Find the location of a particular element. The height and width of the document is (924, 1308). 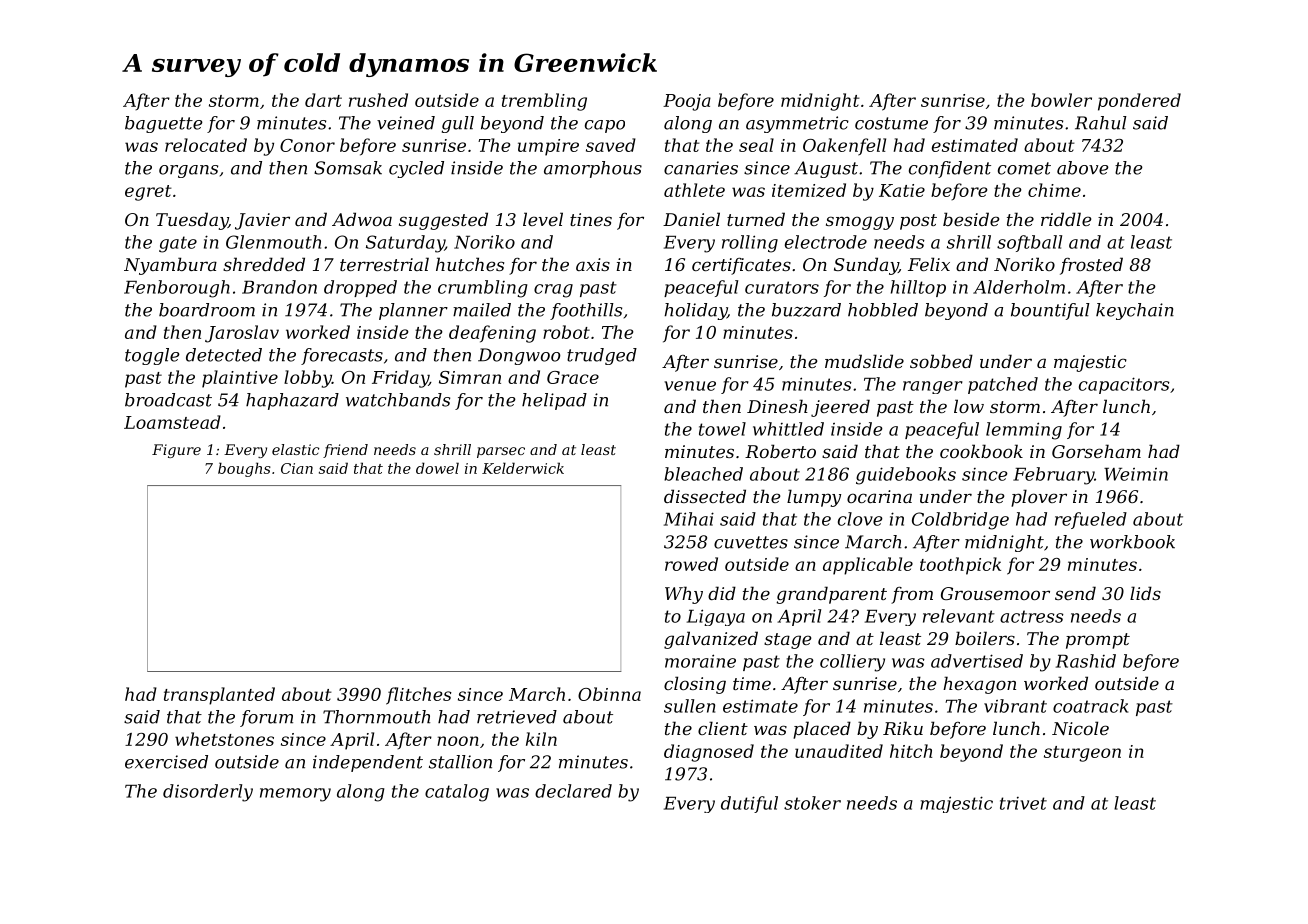

transplanted is located at coordinates (219, 696).
